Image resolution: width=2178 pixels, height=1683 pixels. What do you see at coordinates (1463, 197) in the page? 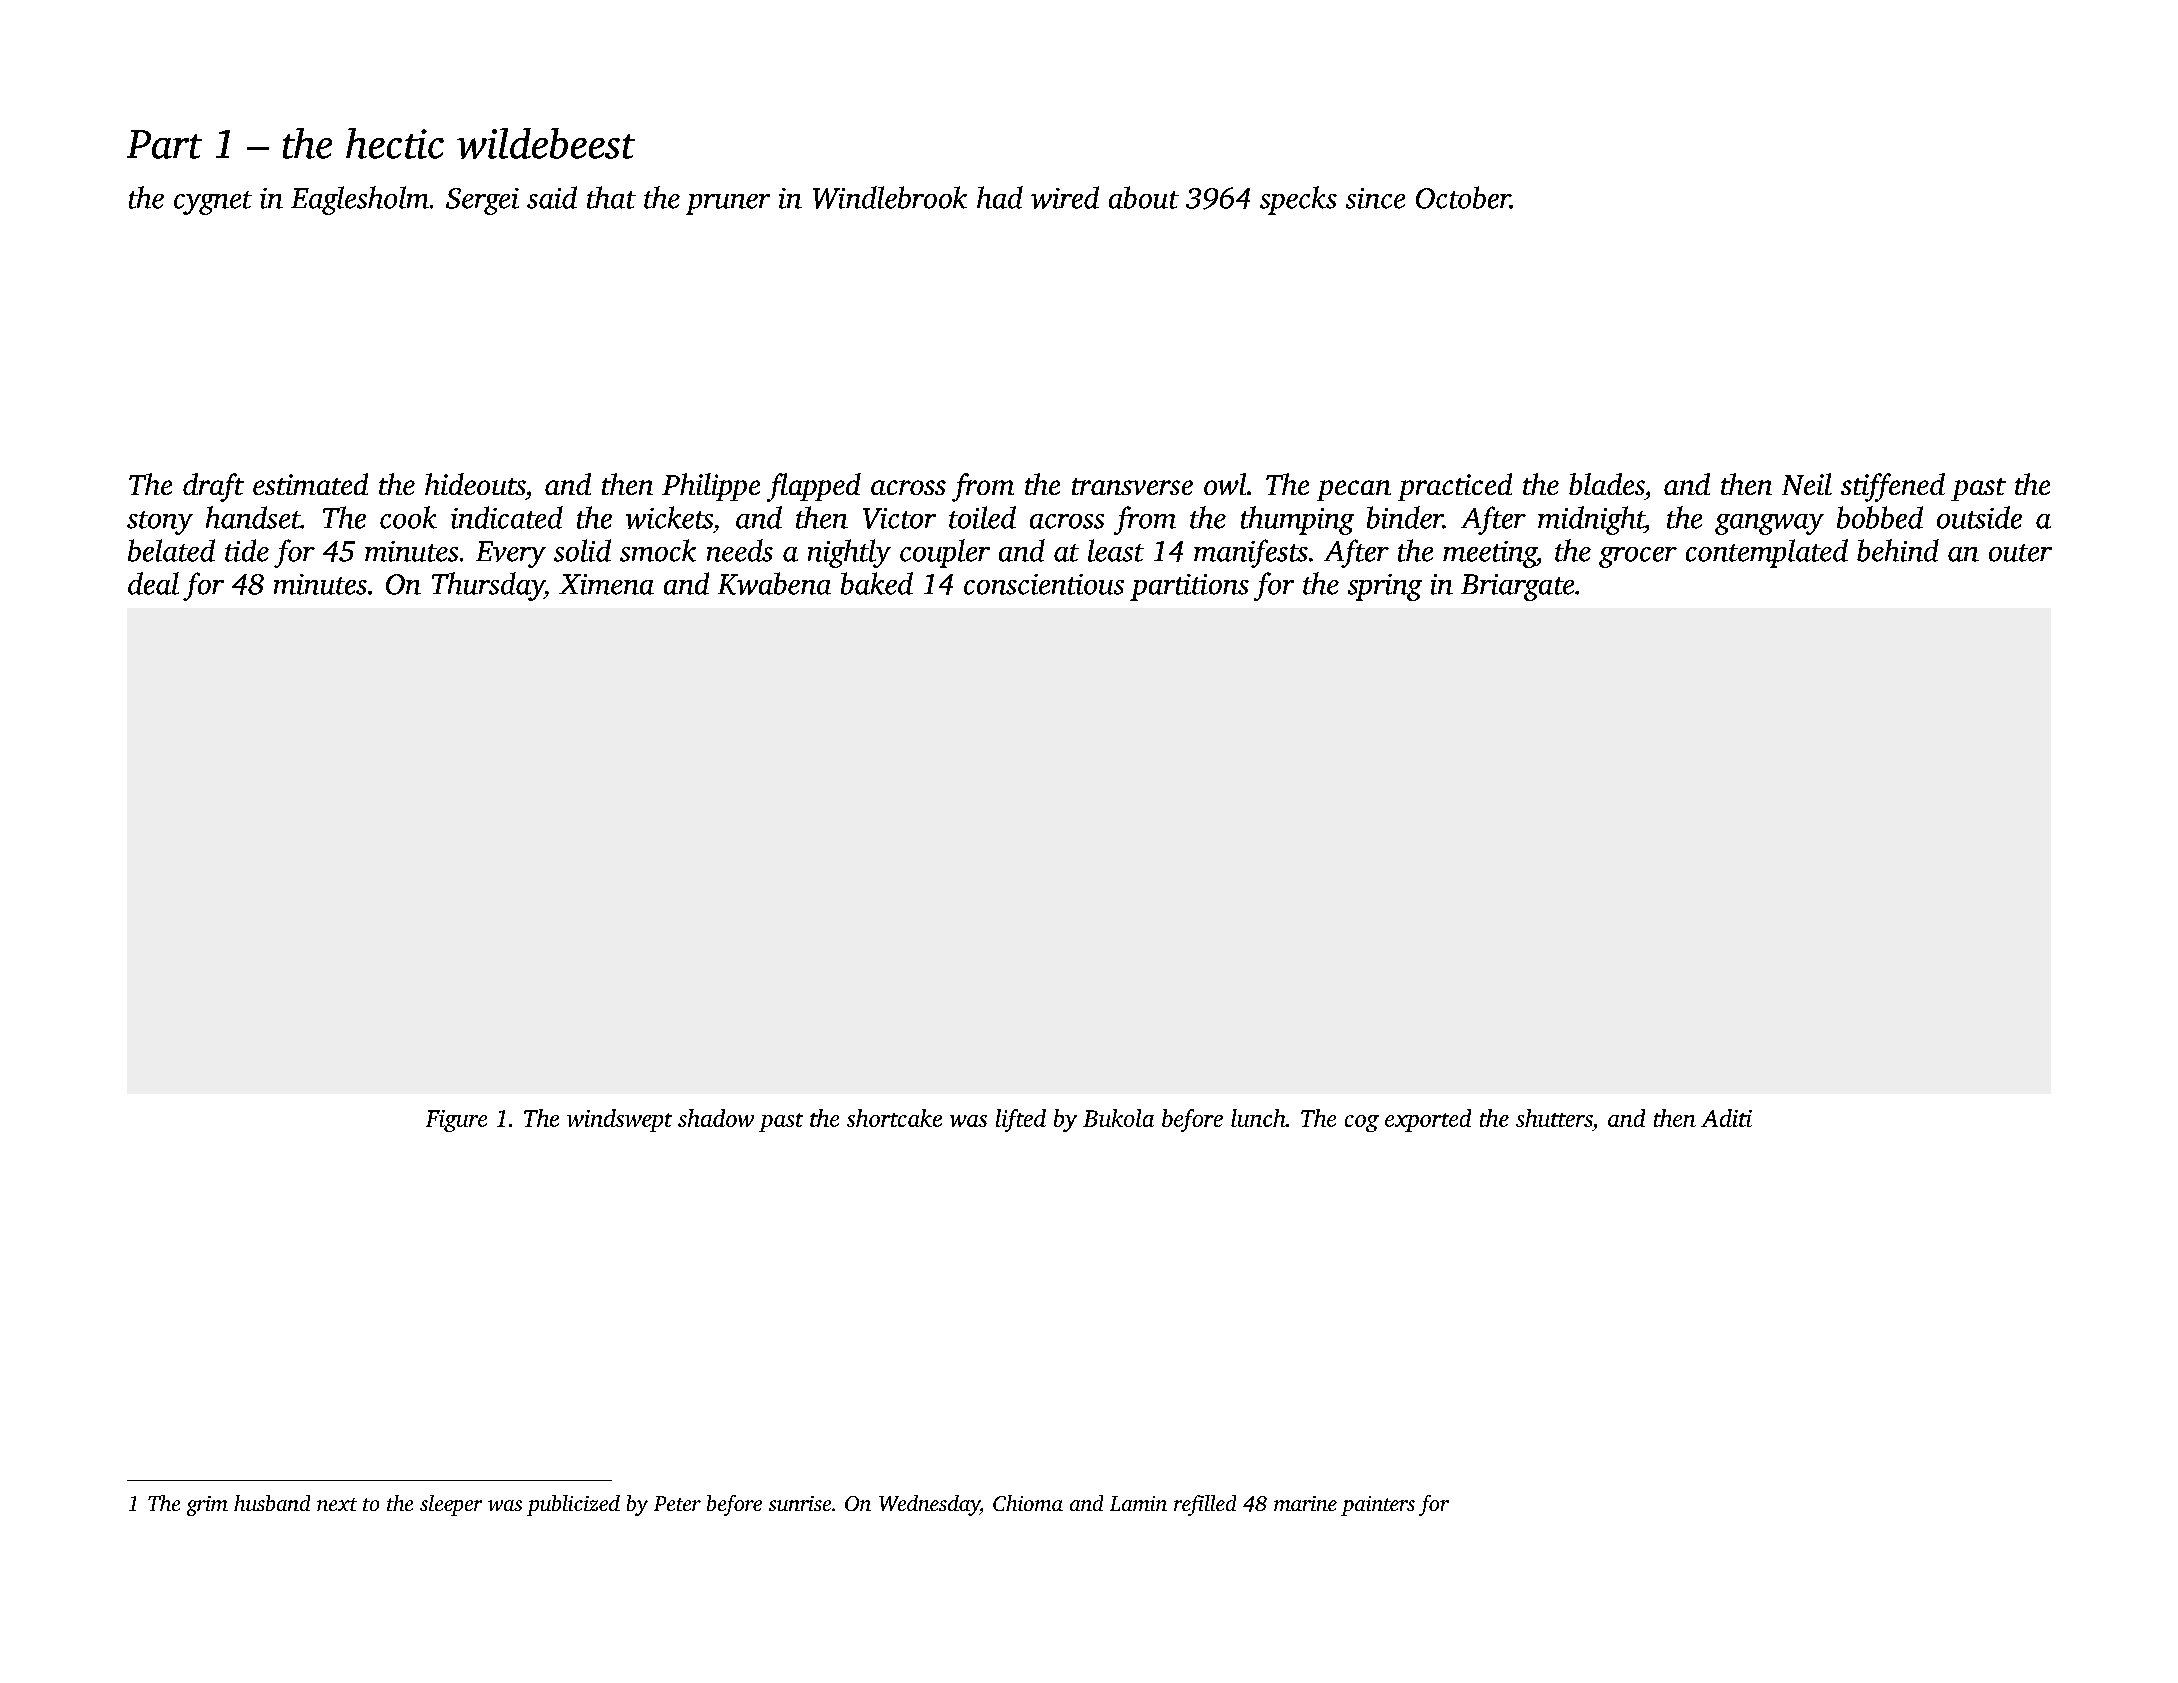
I see `October` at bounding box center [1463, 197].
